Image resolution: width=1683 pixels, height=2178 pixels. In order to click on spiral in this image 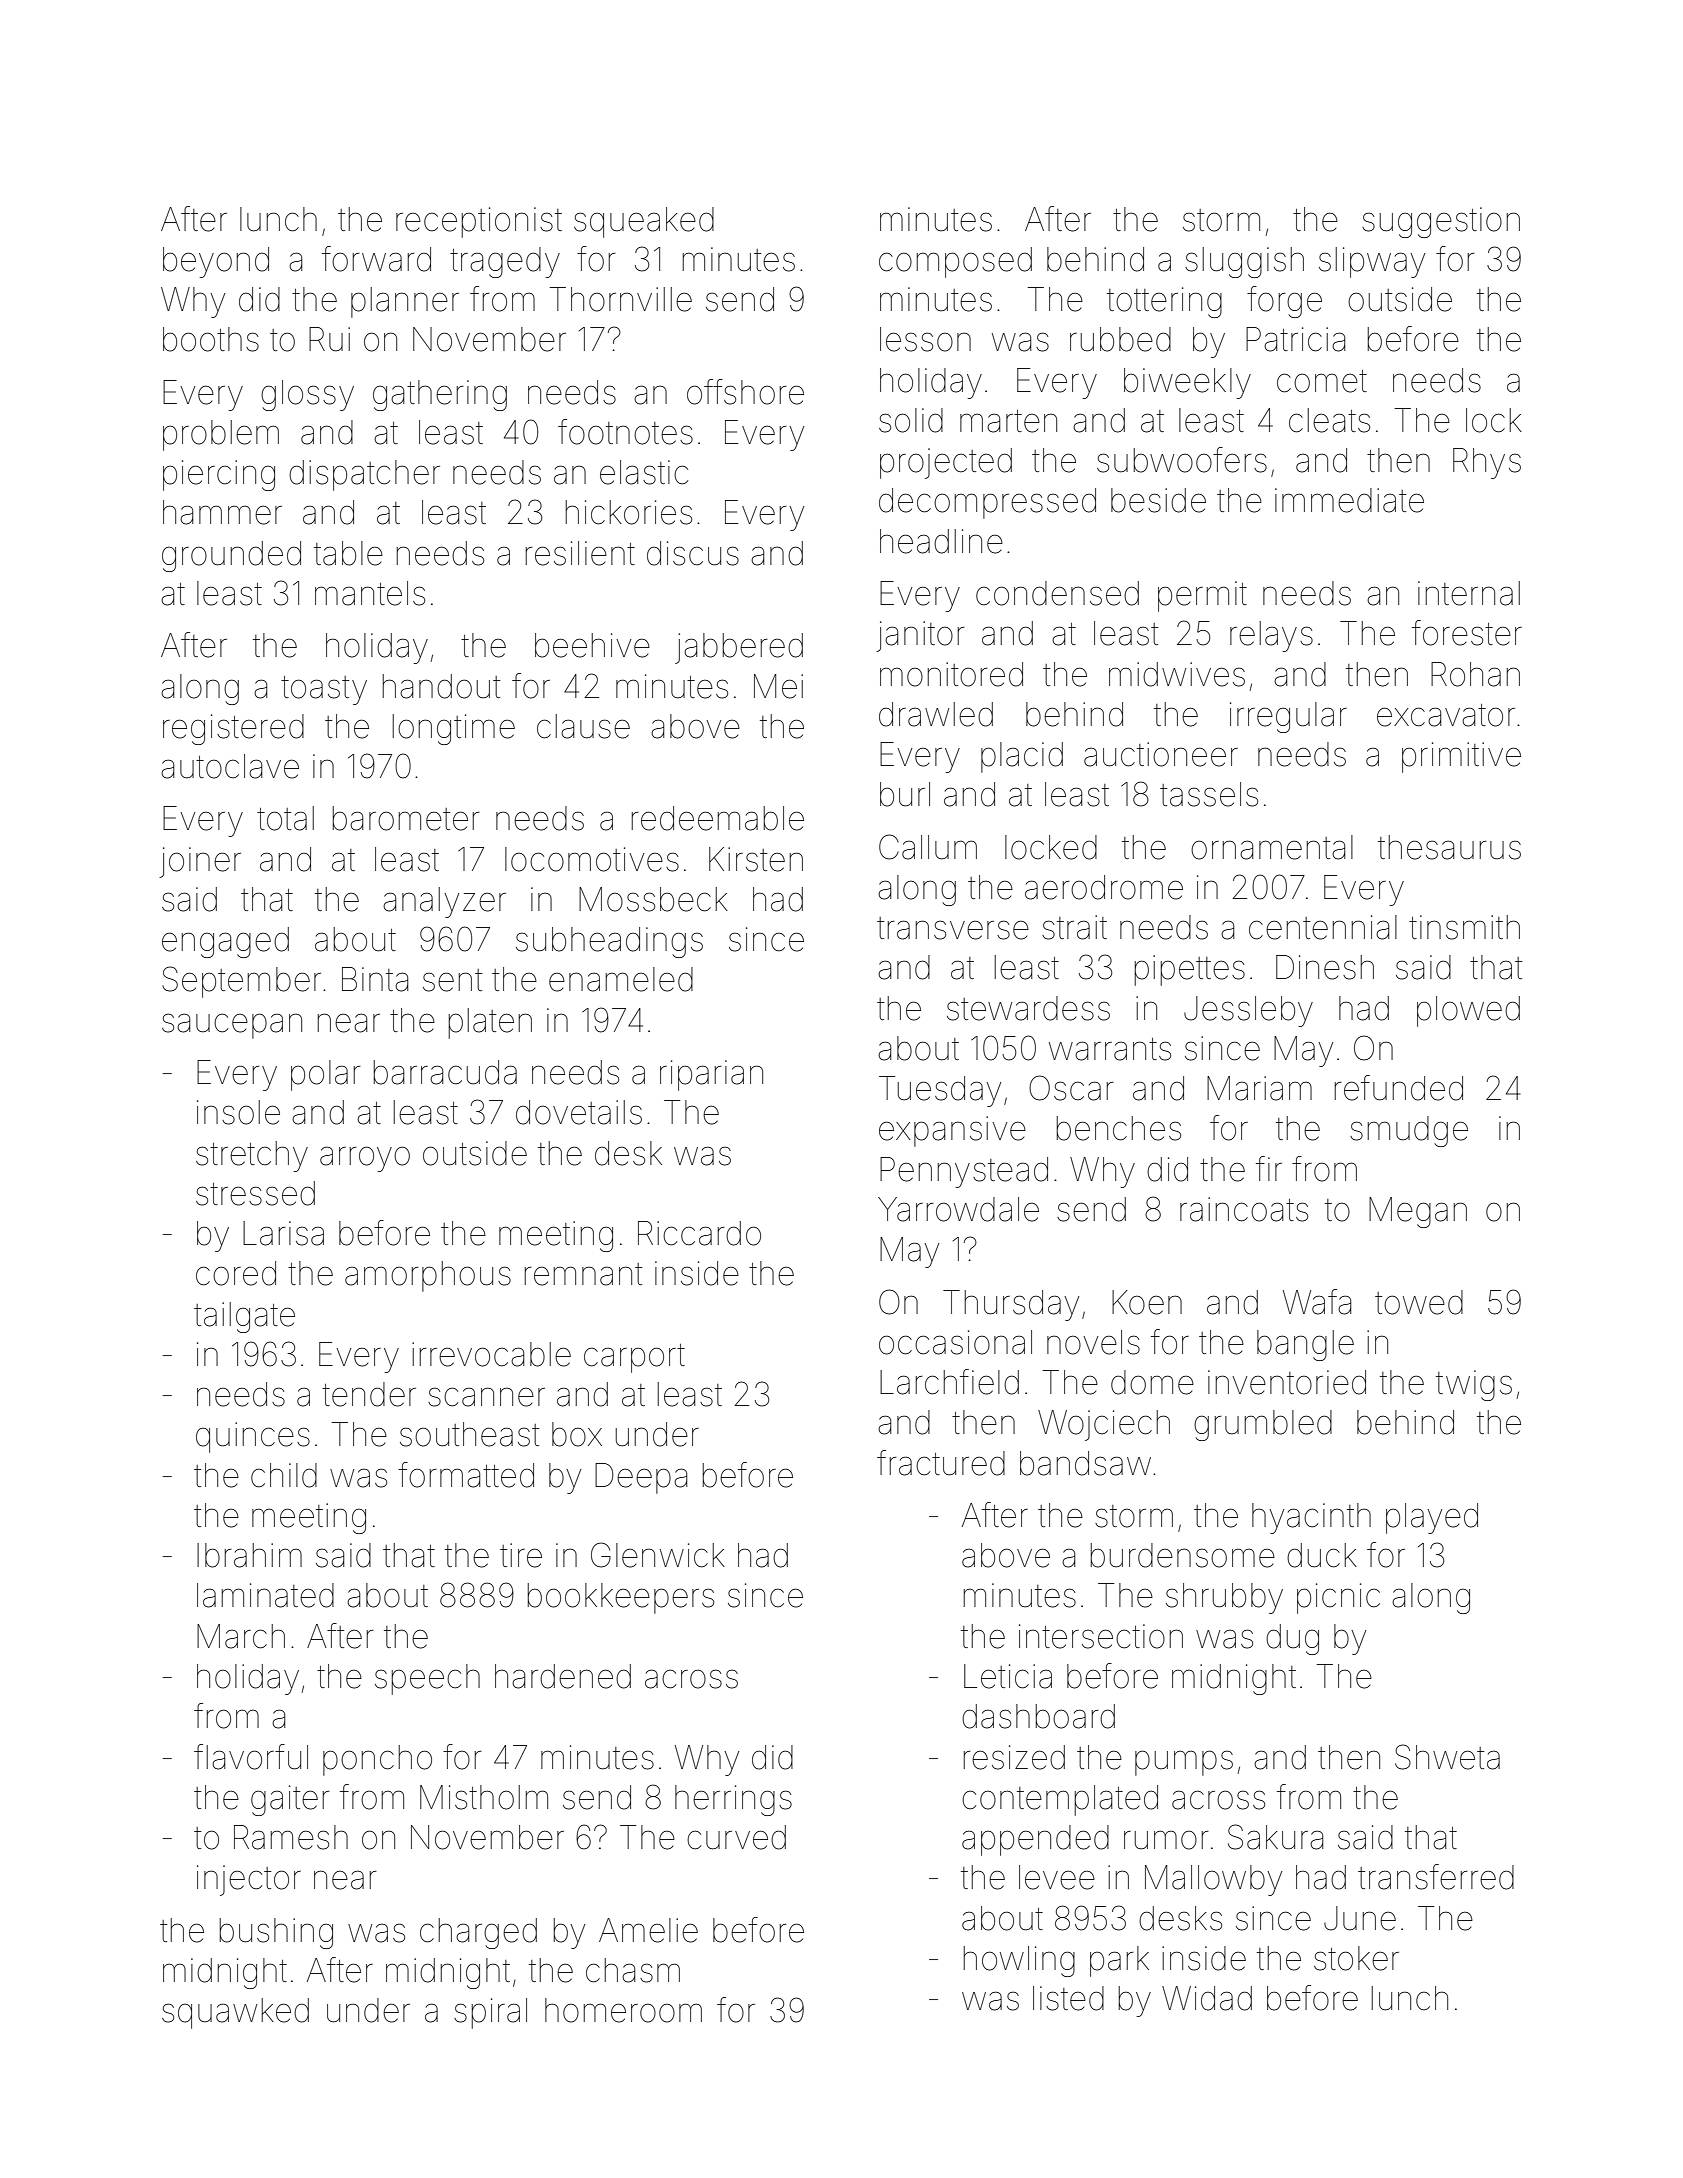, I will do `click(490, 2013)`.
